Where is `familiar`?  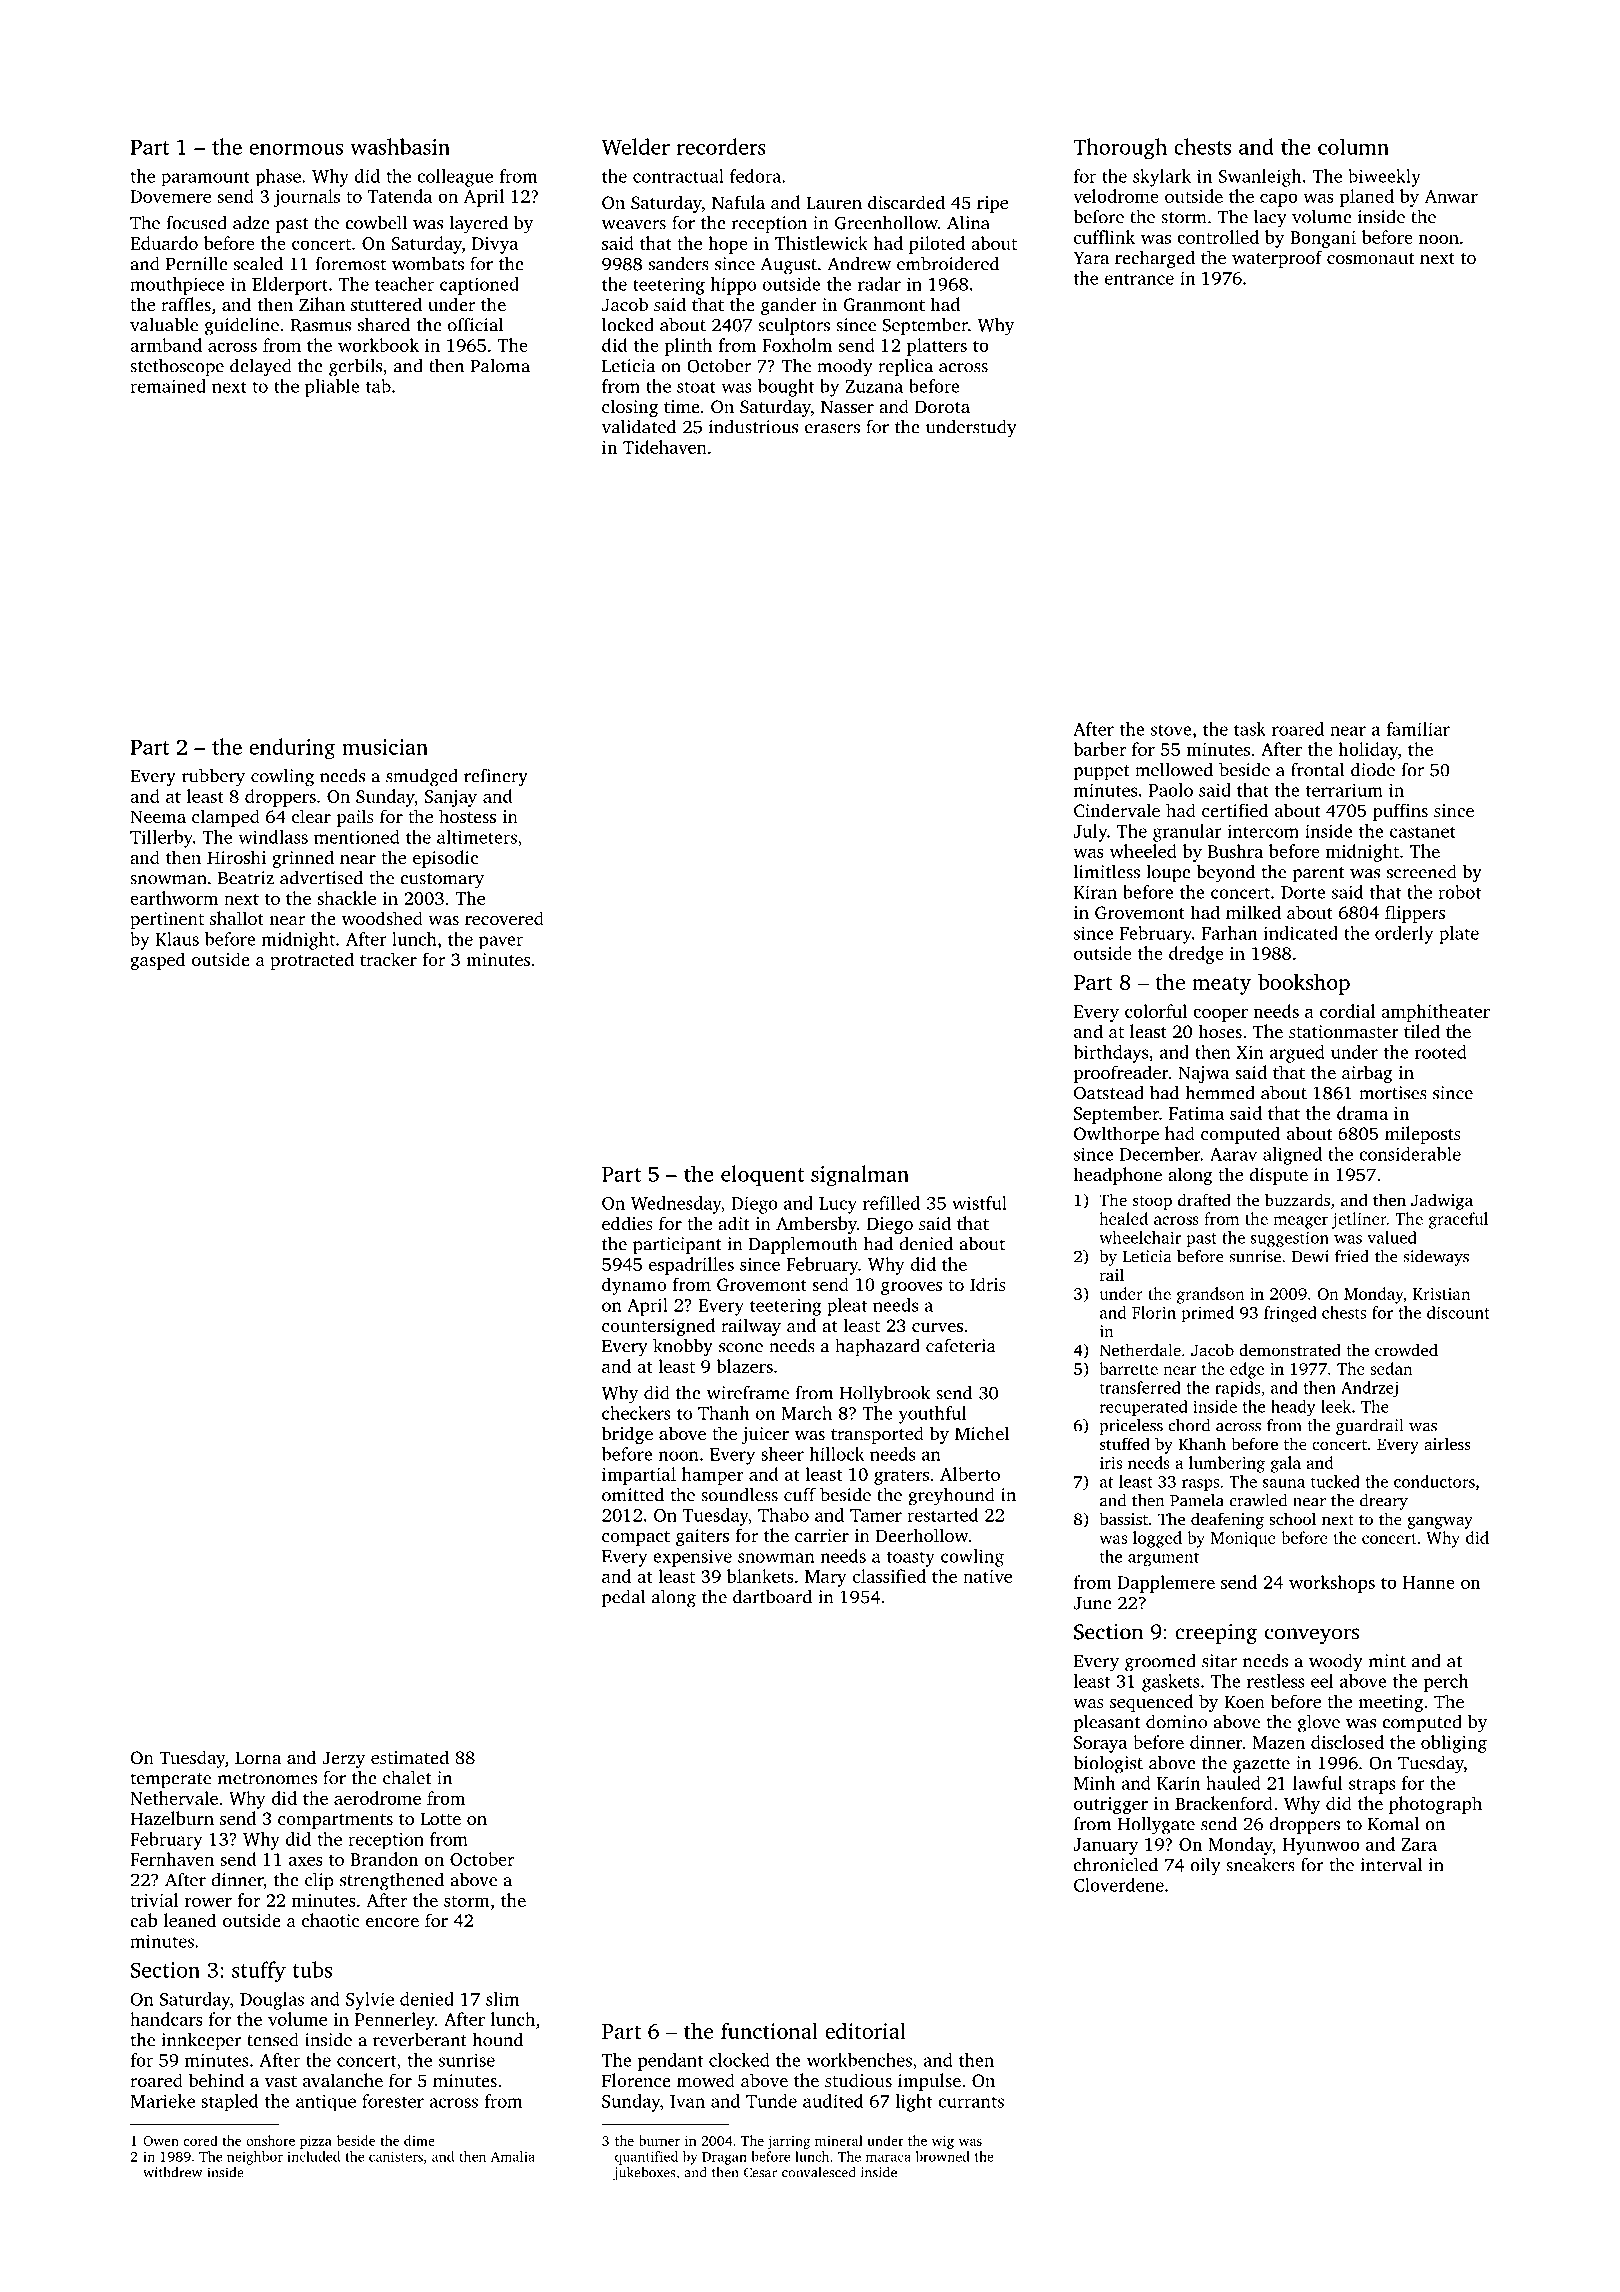
familiar is located at coordinates (1418, 729).
